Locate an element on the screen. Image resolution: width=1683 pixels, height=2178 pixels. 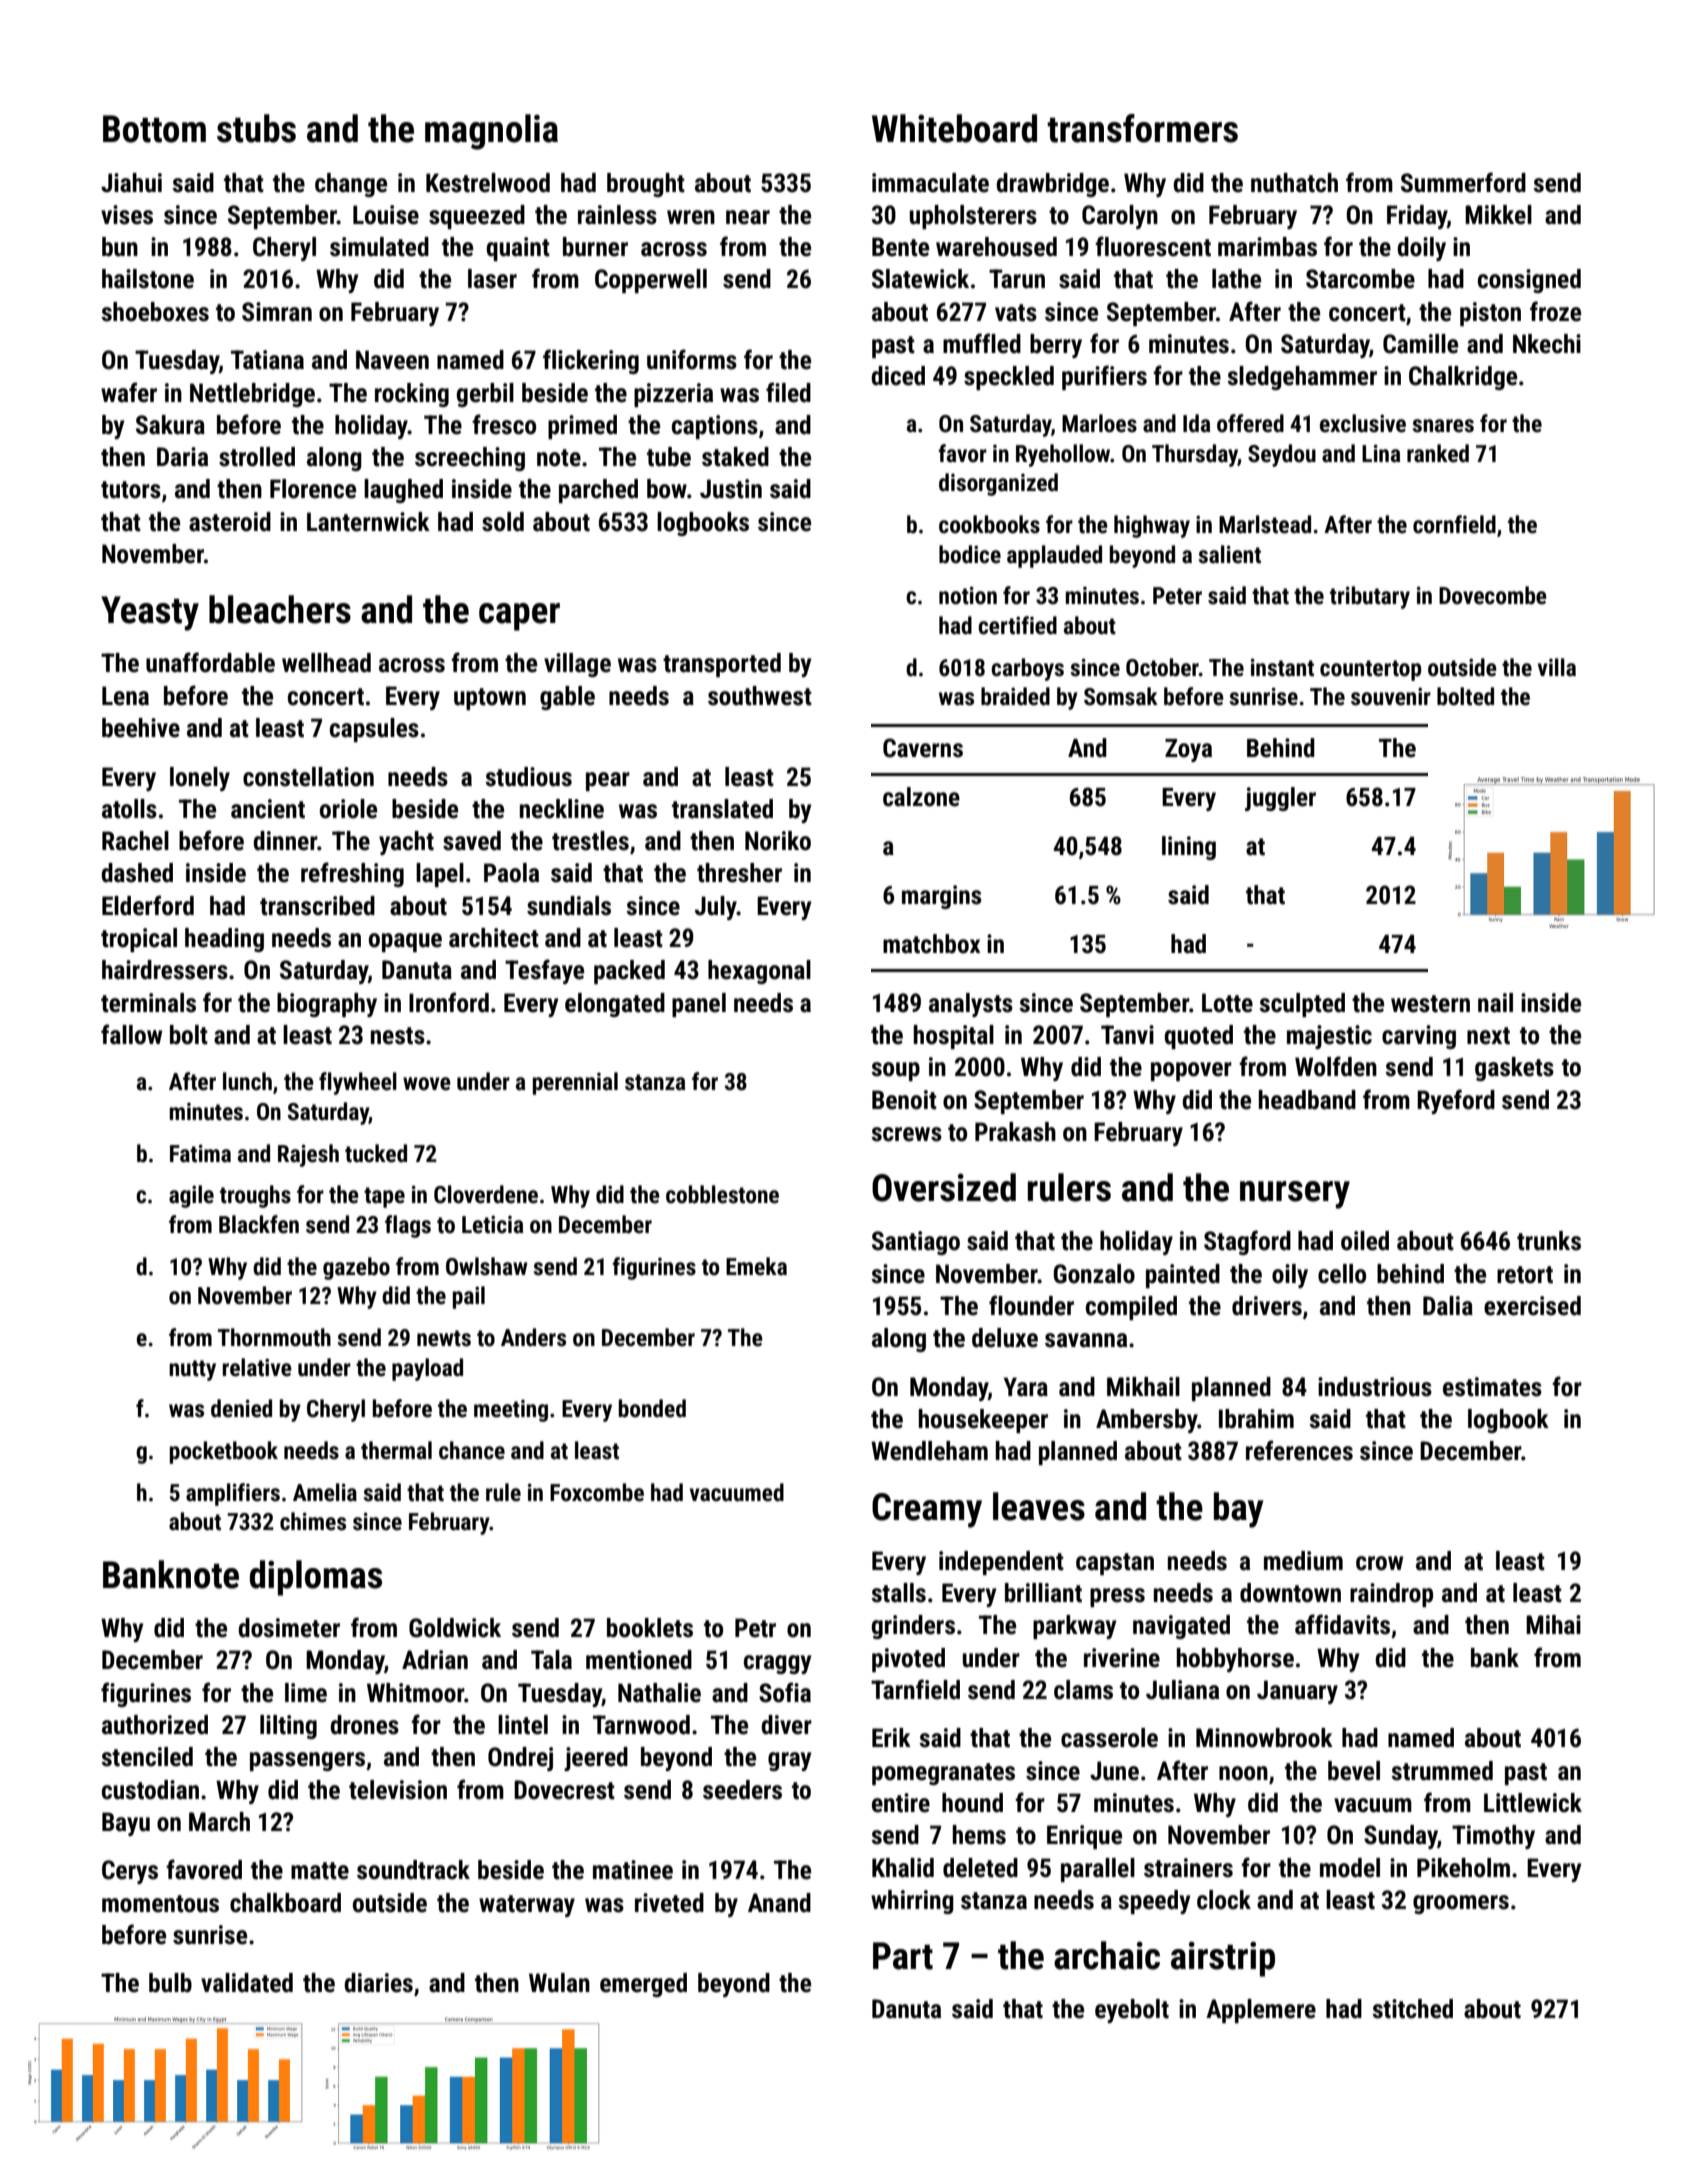
diaries is located at coordinates (378, 1983).
